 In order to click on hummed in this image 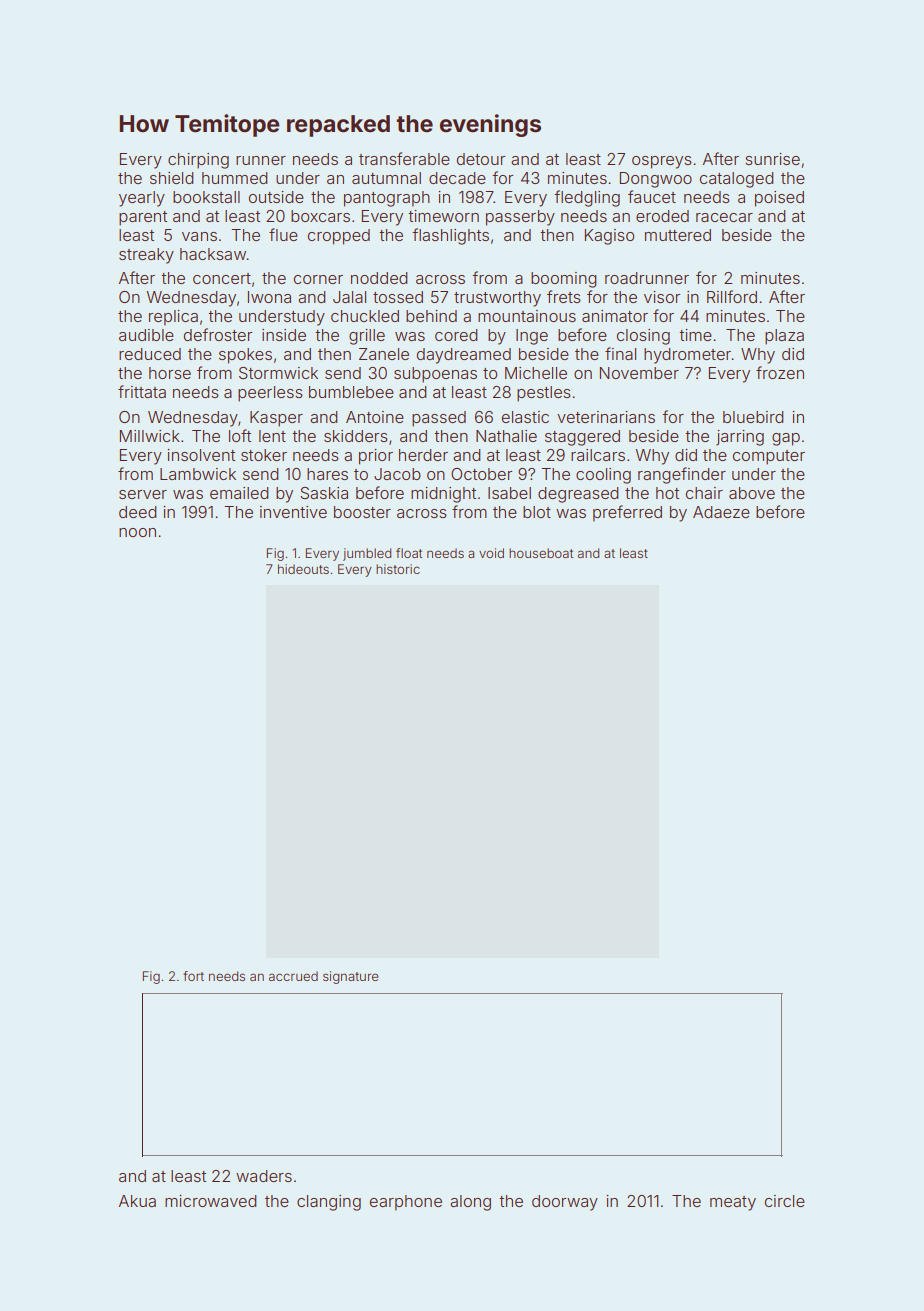, I will do `click(234, 178)`.
